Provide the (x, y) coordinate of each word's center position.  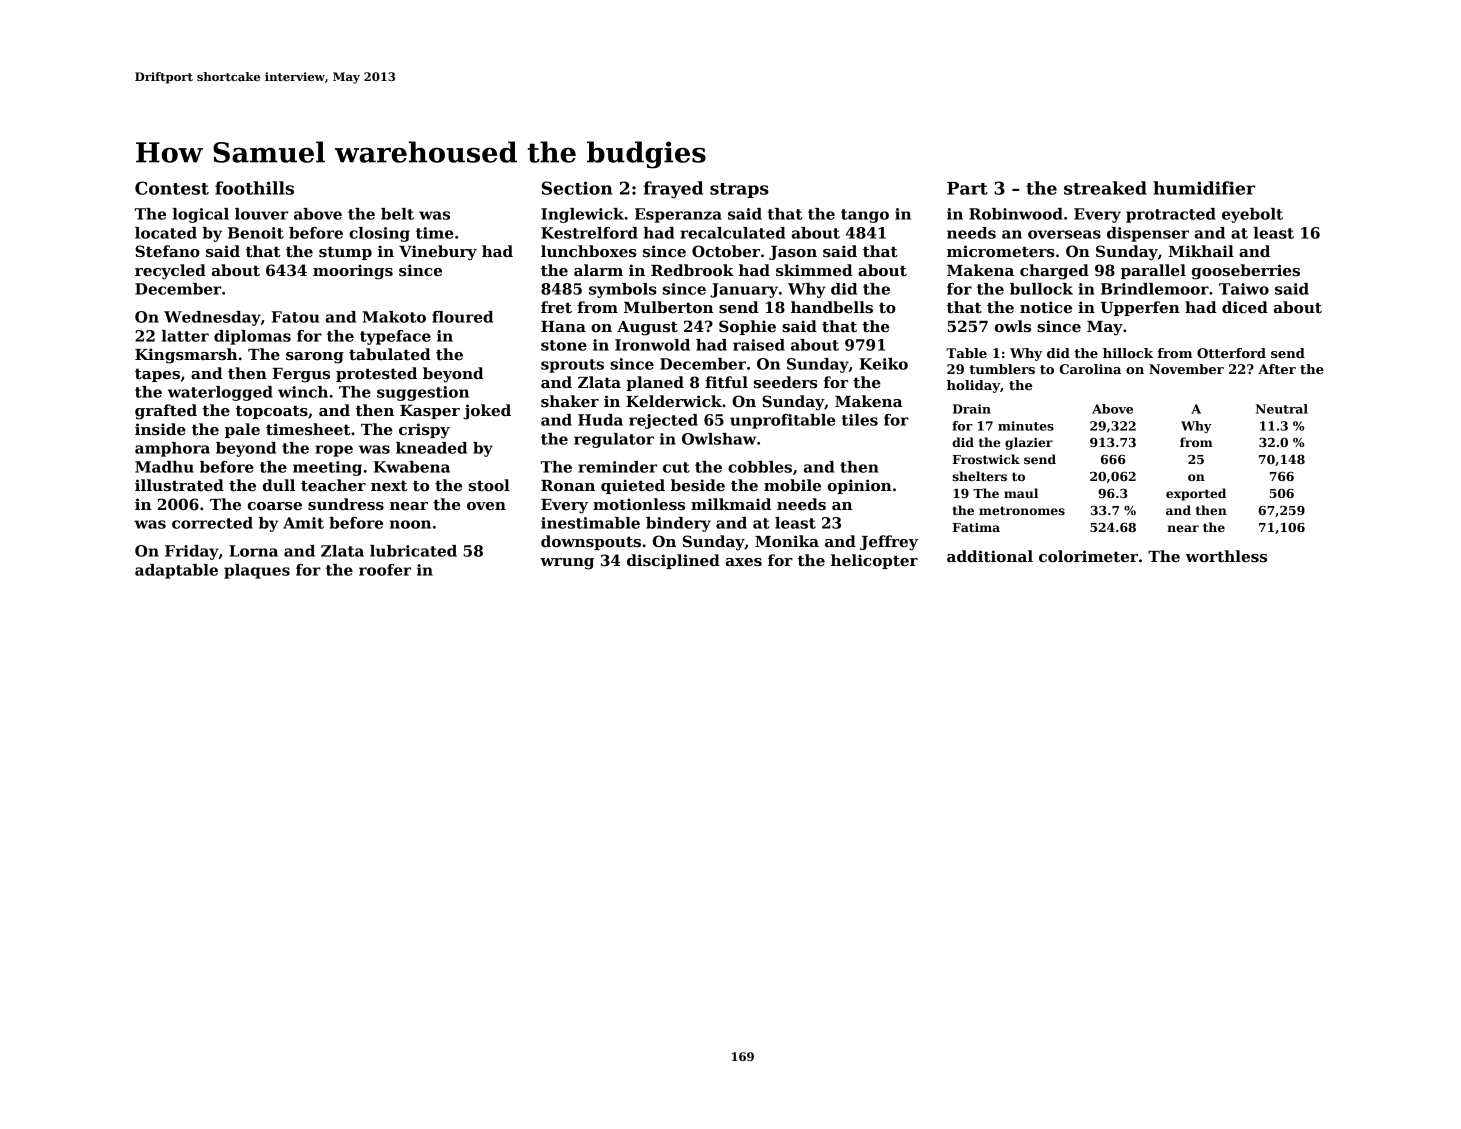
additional (990, 556)
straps (739, 190)
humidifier (1204, 188)
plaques (257, 571)
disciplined (673, 561)
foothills (254, 188)
